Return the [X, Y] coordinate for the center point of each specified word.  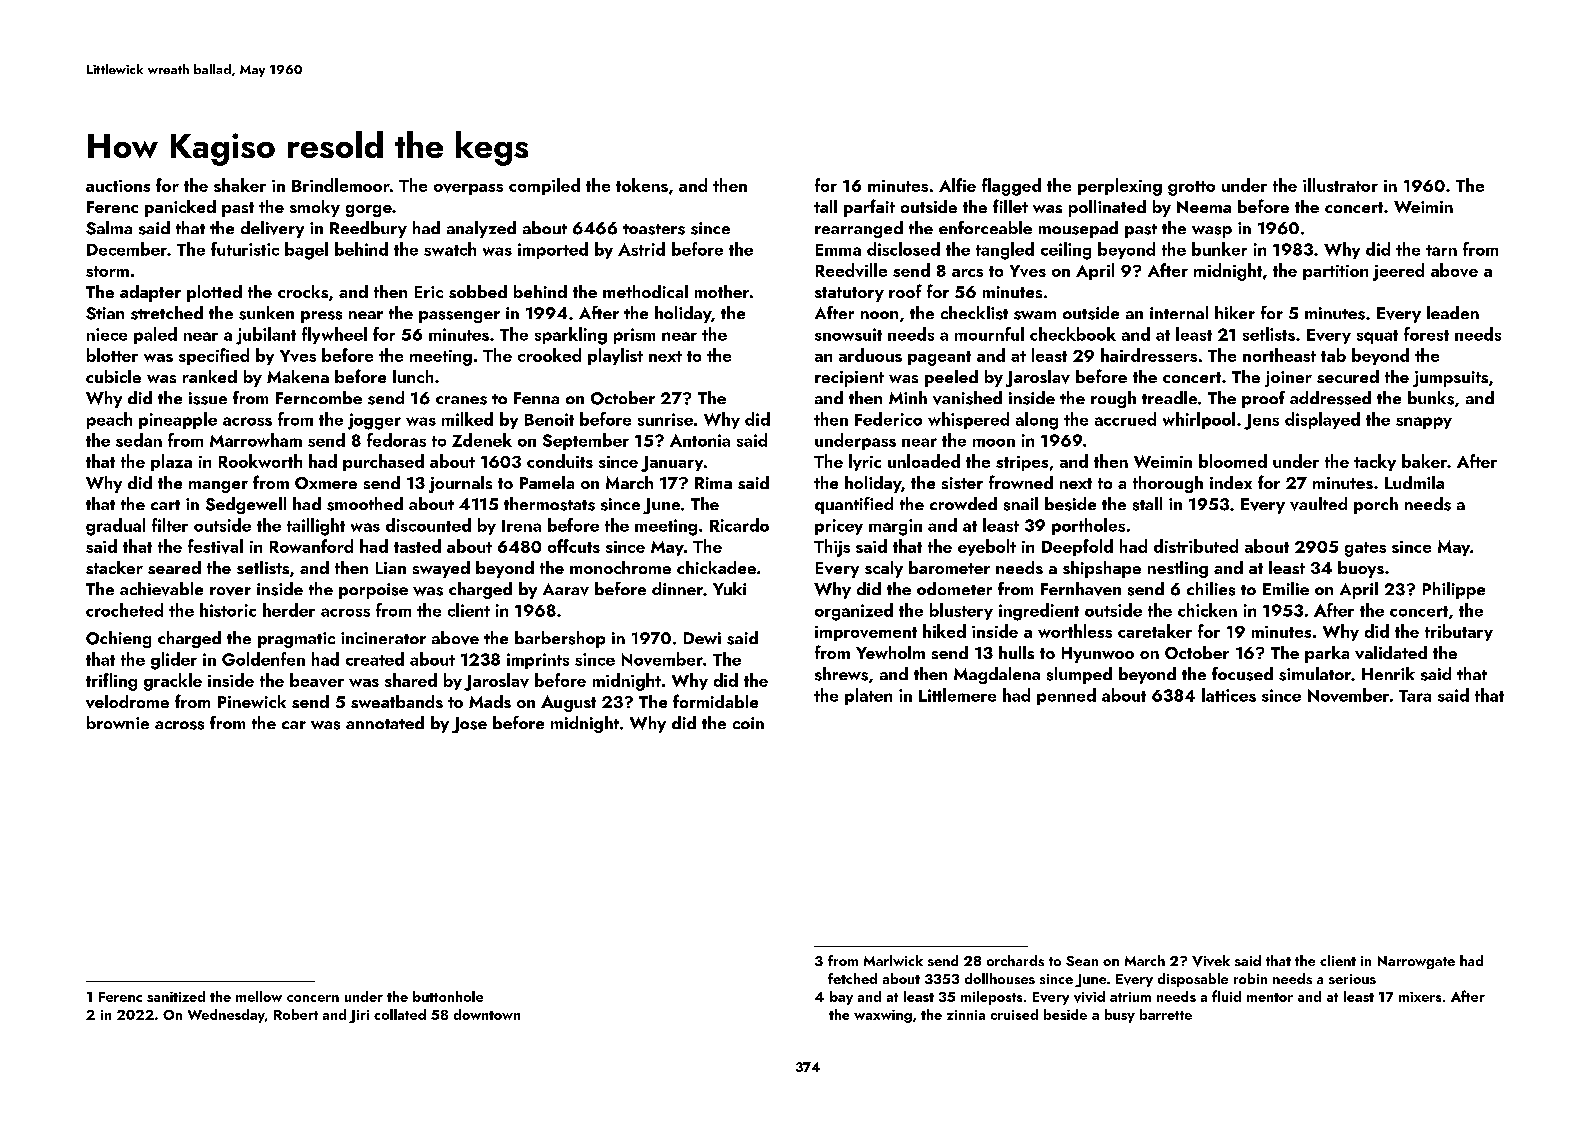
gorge [369, 211]
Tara [1415, 696]
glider [174, 661]
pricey [839, 527]
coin [748, 723]
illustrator [1340, 185]
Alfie [957, 185]
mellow [259, 996]
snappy [1424, 423]
